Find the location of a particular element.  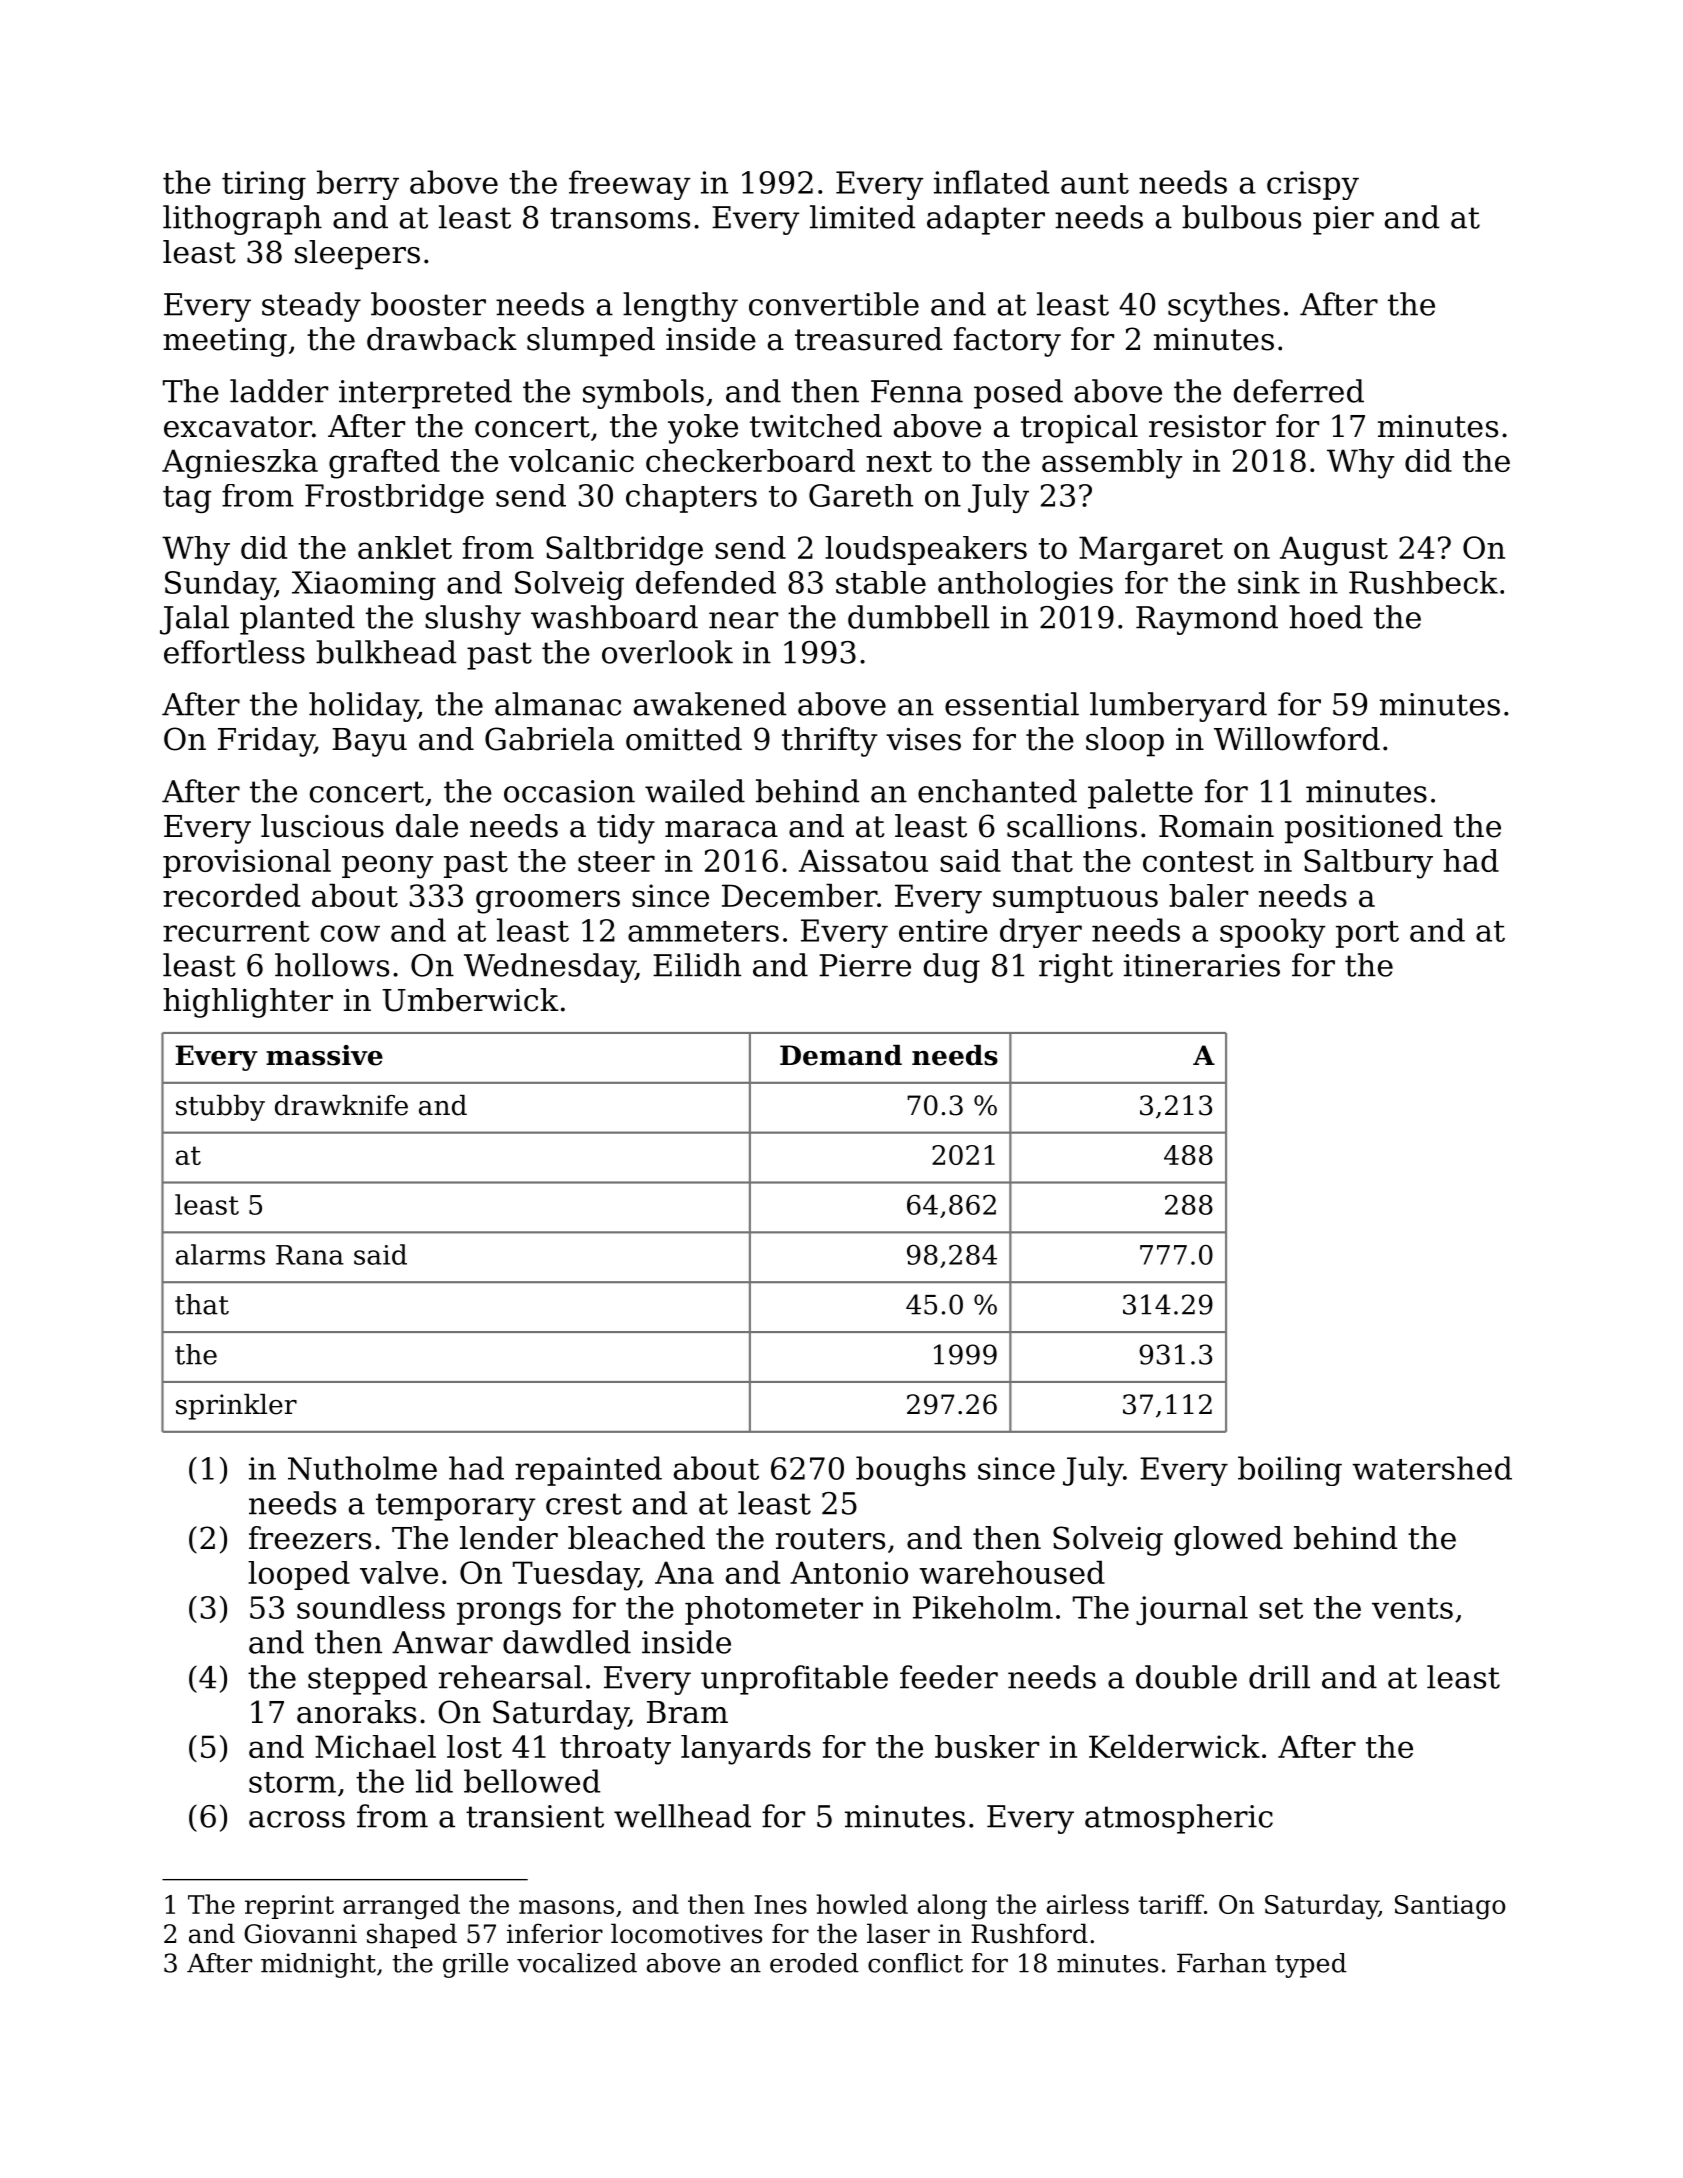

twitched is located at coordinates (816, 426).
